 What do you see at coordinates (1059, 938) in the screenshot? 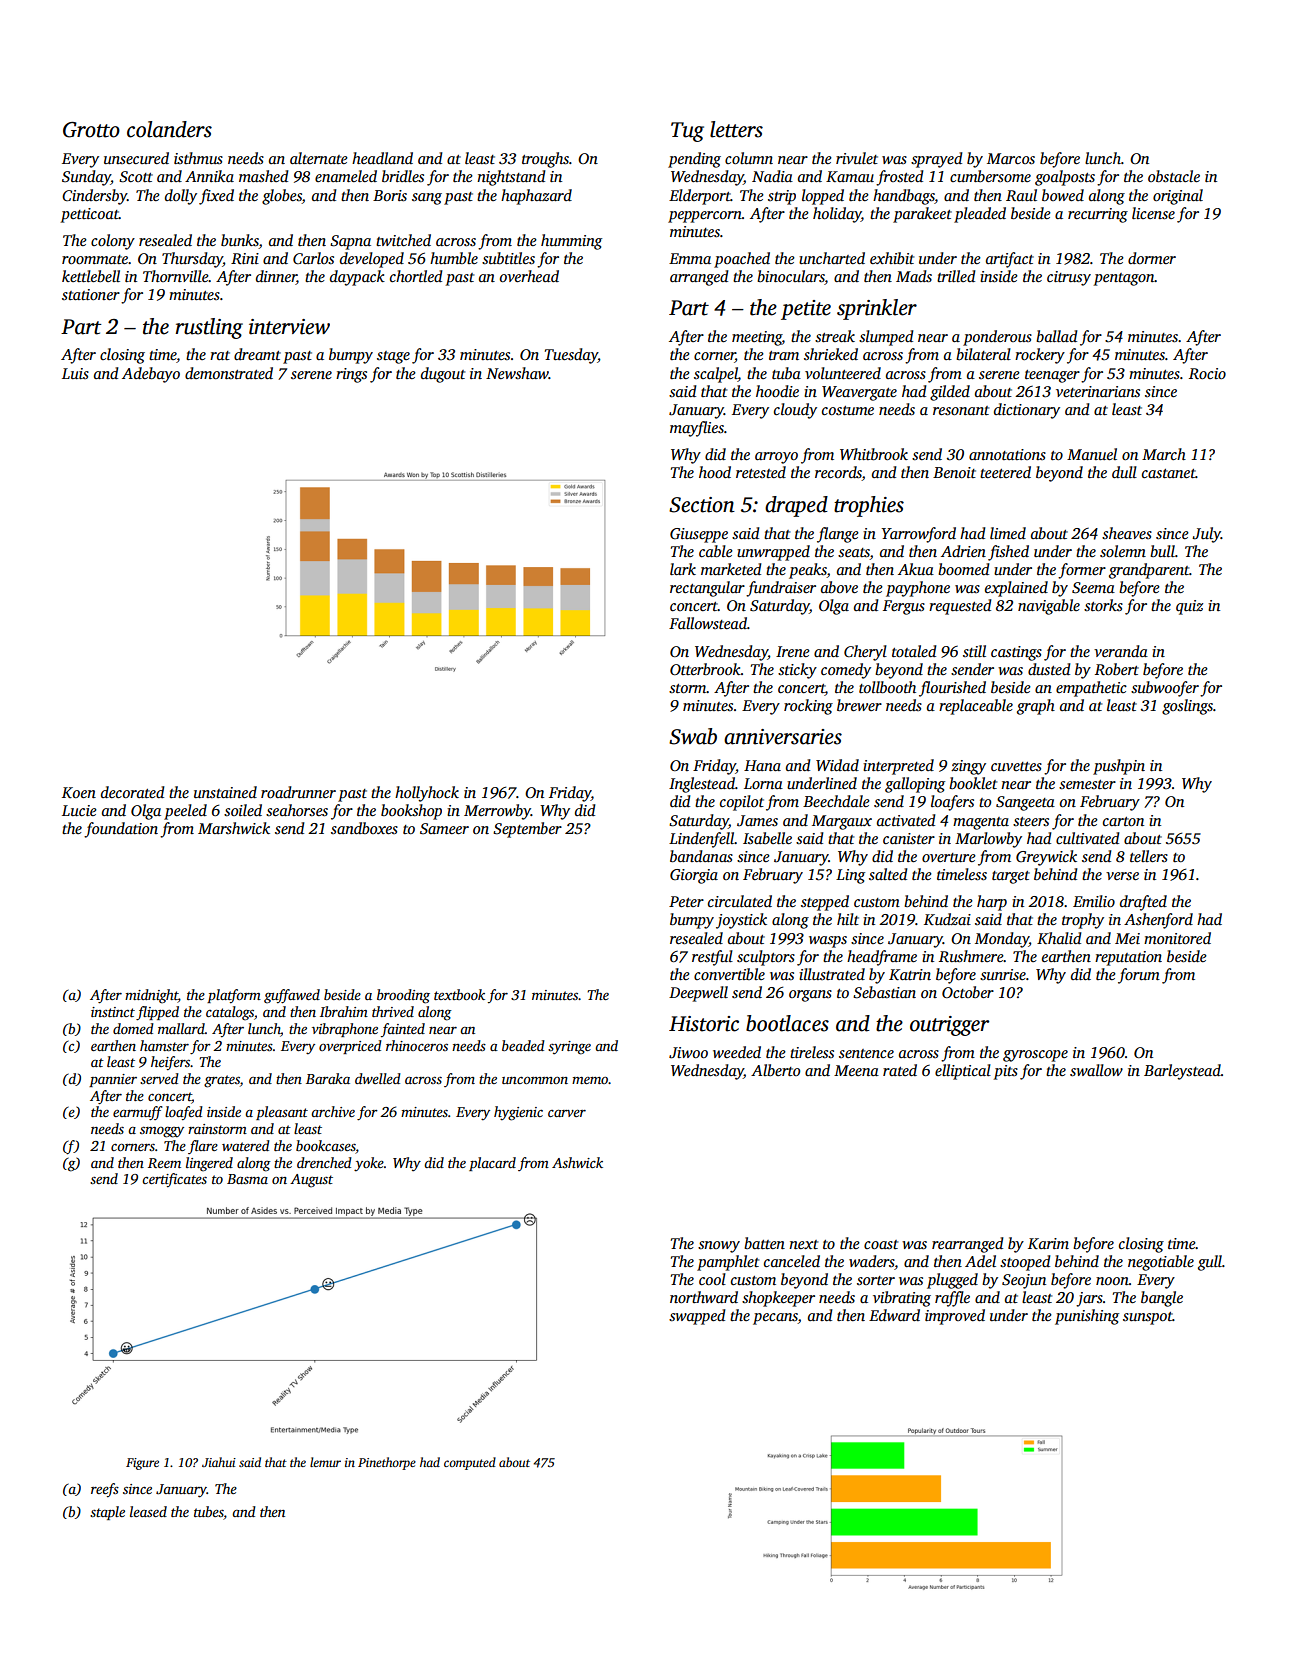
I see `Khalid` at bounding box center [1059, 938].
